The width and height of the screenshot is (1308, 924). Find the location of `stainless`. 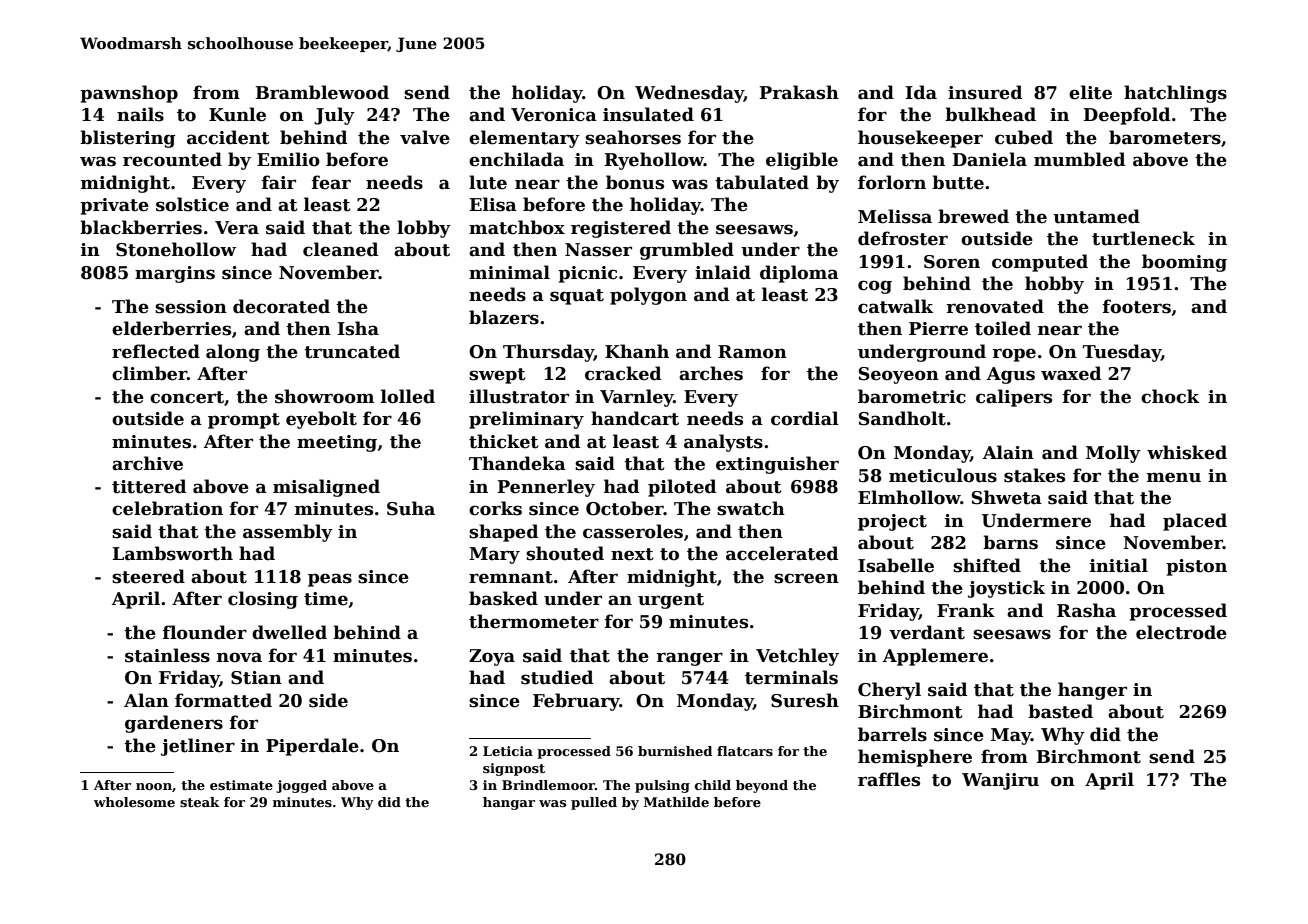

stainless is located at coordinates (167, 655).
